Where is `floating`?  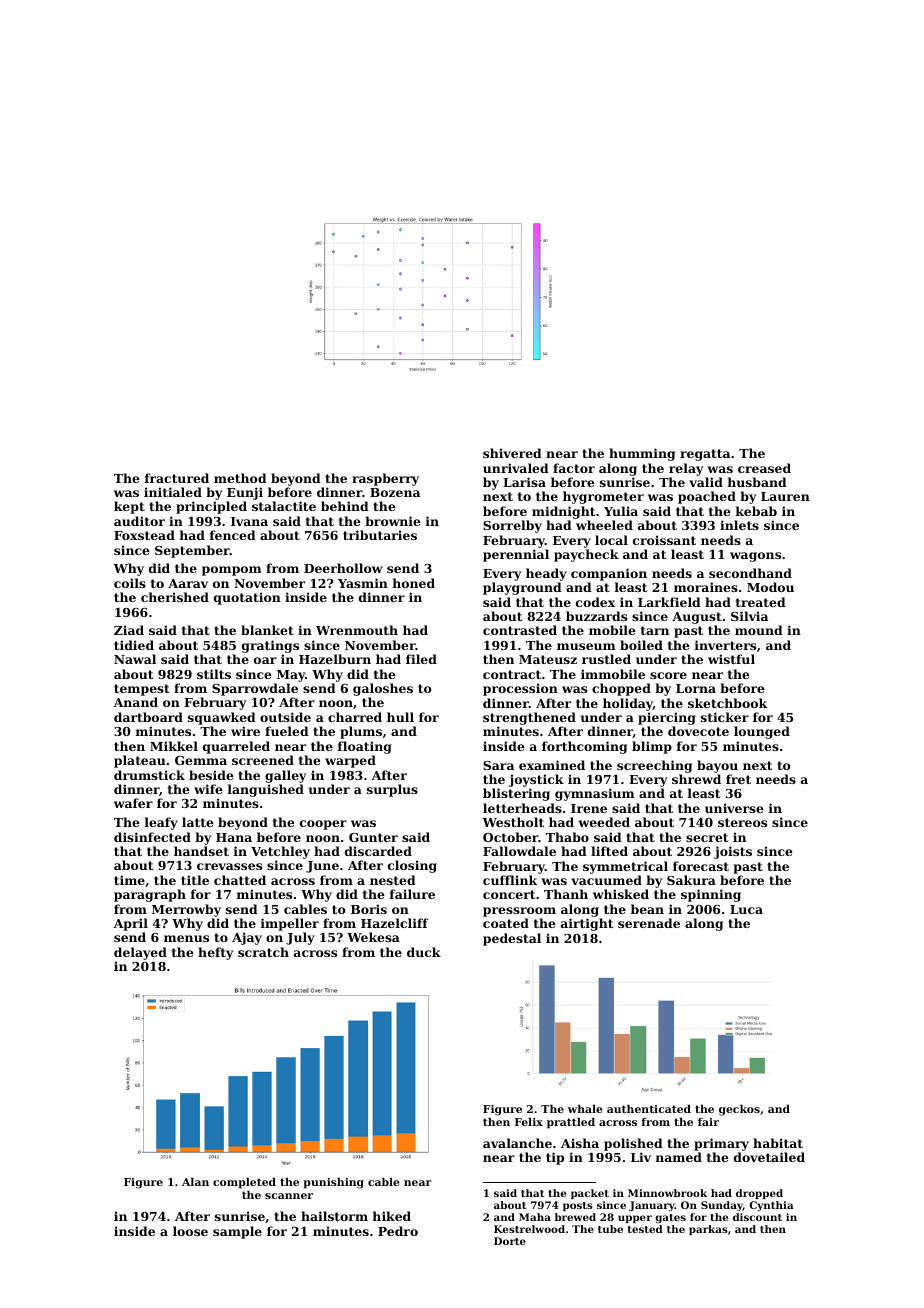 floating is located at coordinates (365, 747).
